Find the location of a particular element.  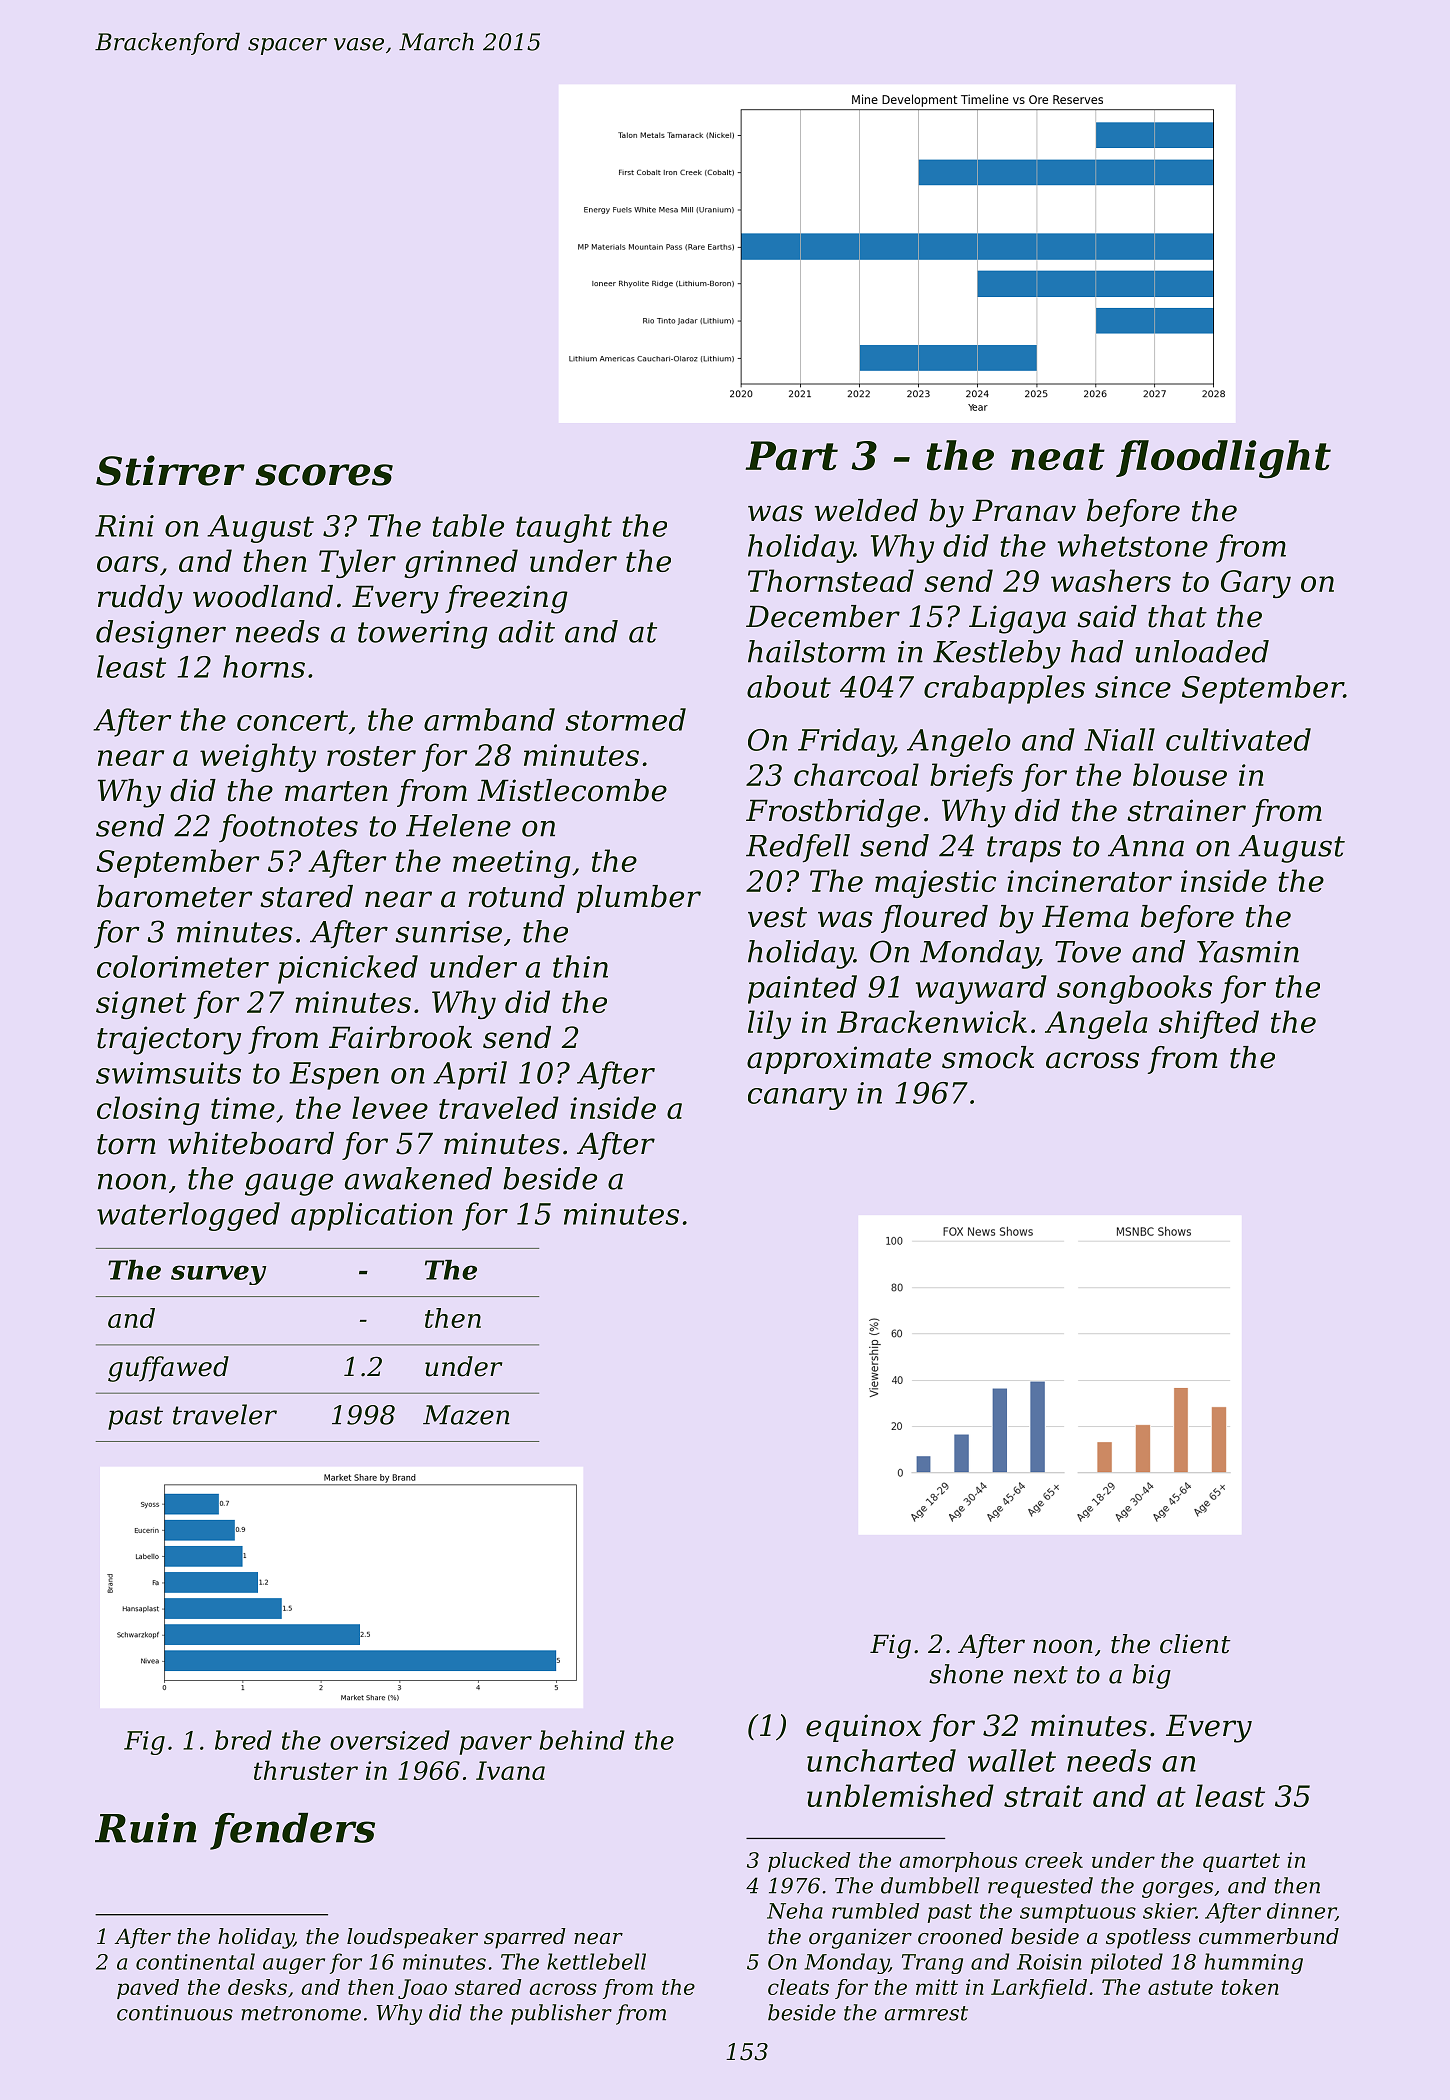

paver is located at coordinates (495, 1745).
